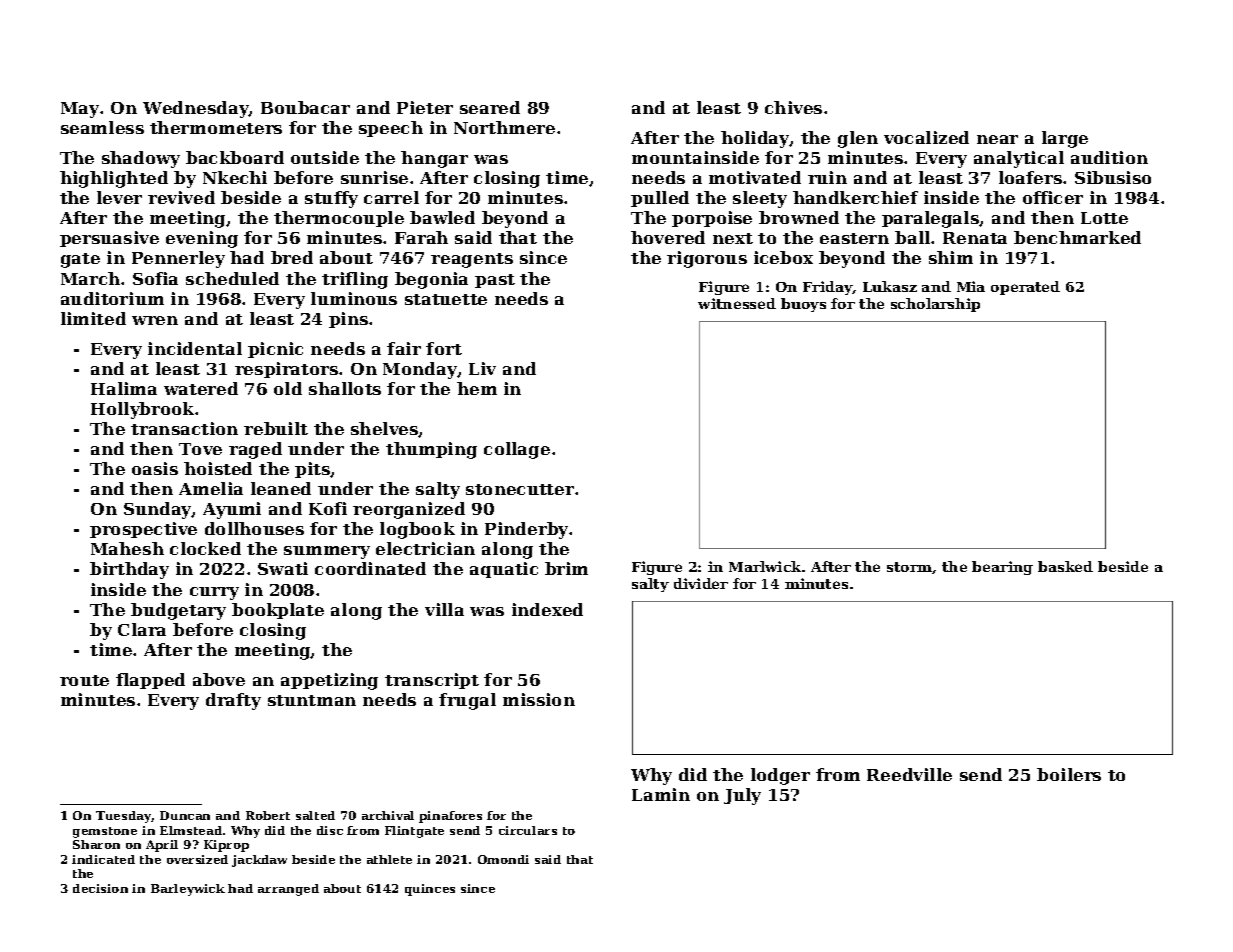 This screenshot has height=952, width=1233. What do you see at coordinates (188, 890) in the screenshot?
I see `Barleywick` at bounding box center [188, 890].
